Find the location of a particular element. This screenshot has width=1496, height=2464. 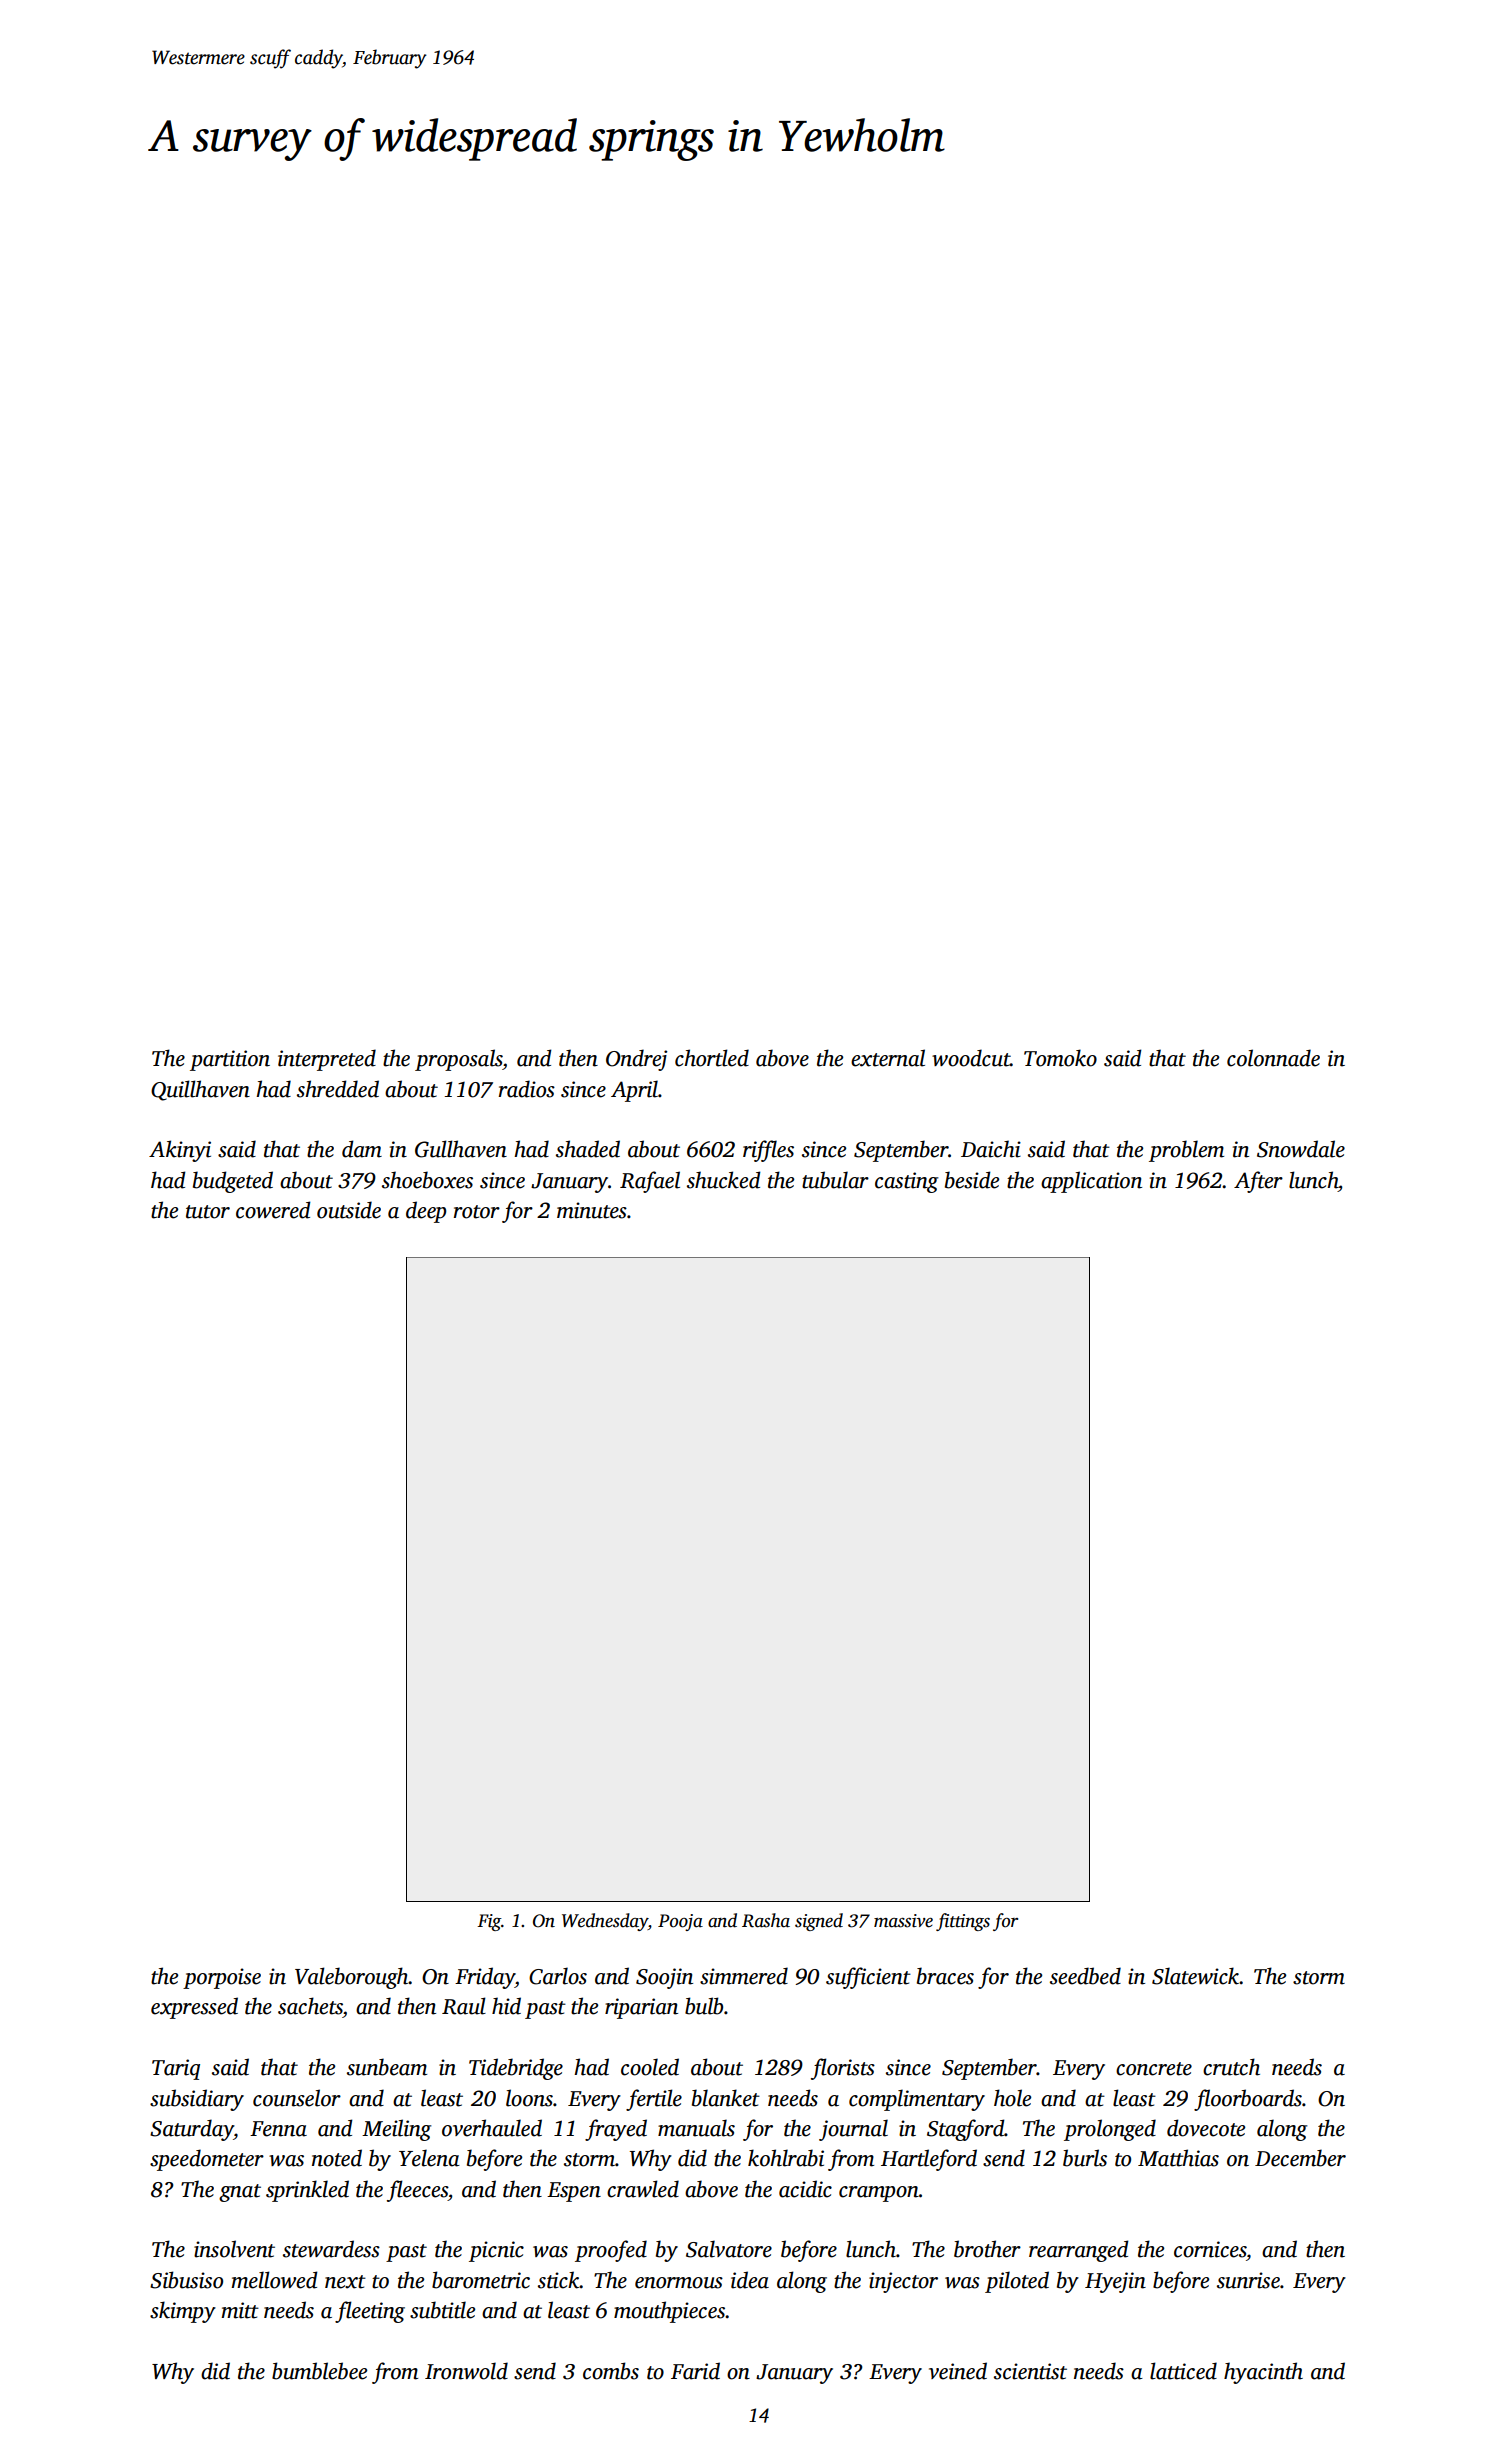

colonnade is located at coordinates (1273, 1058).
